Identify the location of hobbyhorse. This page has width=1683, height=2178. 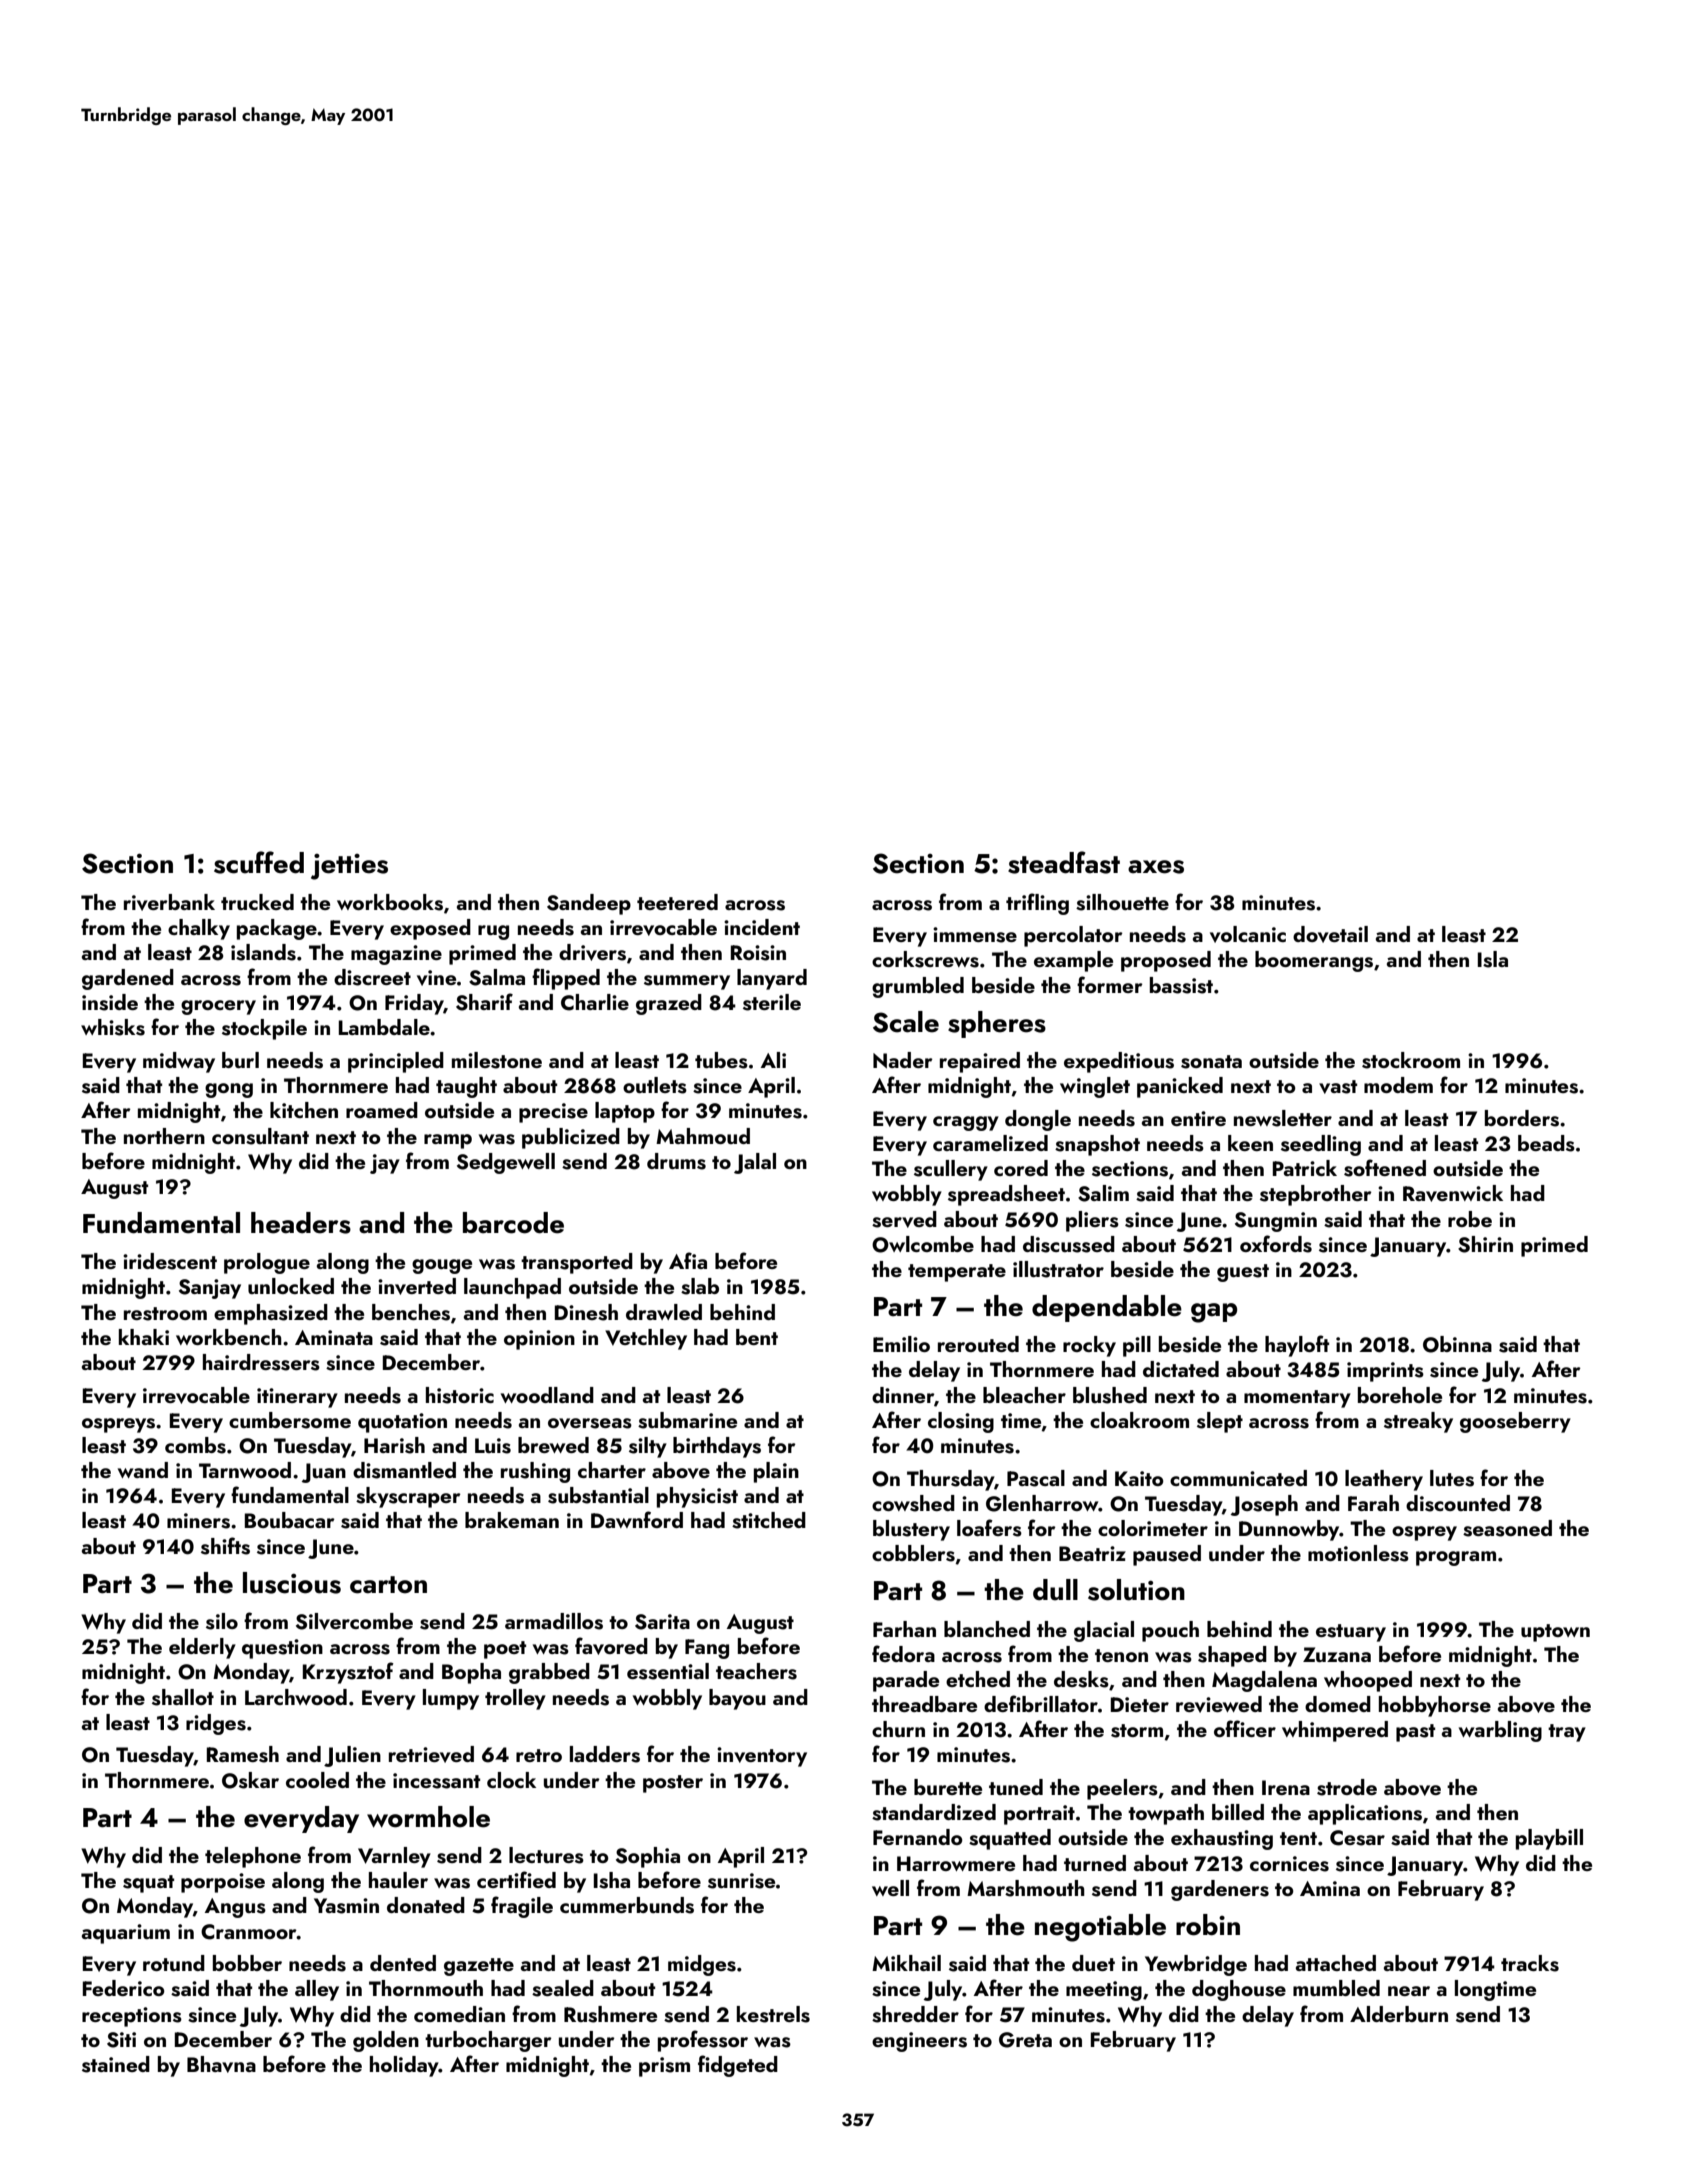
(1435, 1706).
